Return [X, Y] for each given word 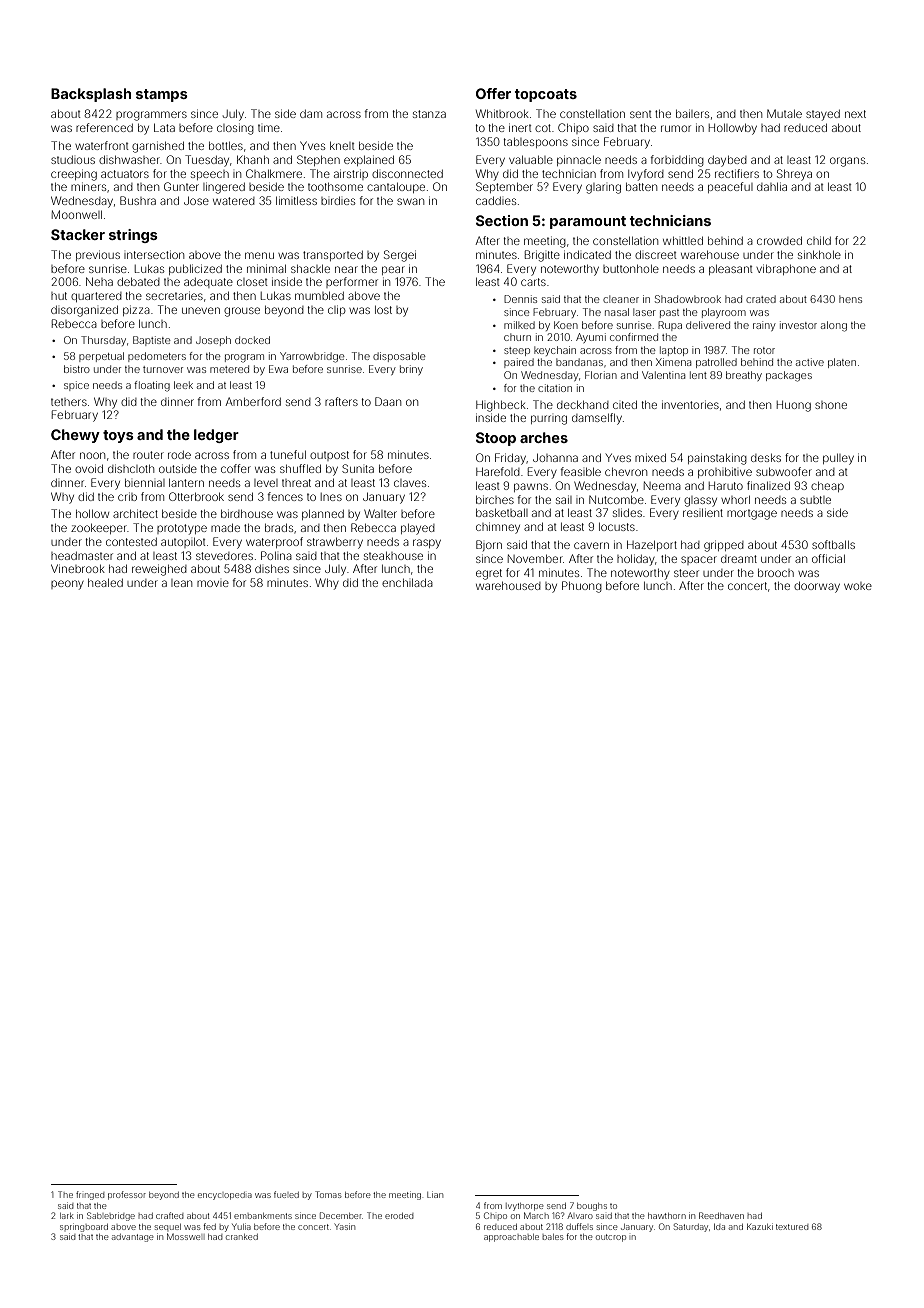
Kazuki [760, 1227]
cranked [242, 1237]
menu [259, 255]
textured [792, 1227]
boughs [592, 1207]
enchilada [407, 583]
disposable [399, 357]
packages [789, 376]
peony [67, 585]
